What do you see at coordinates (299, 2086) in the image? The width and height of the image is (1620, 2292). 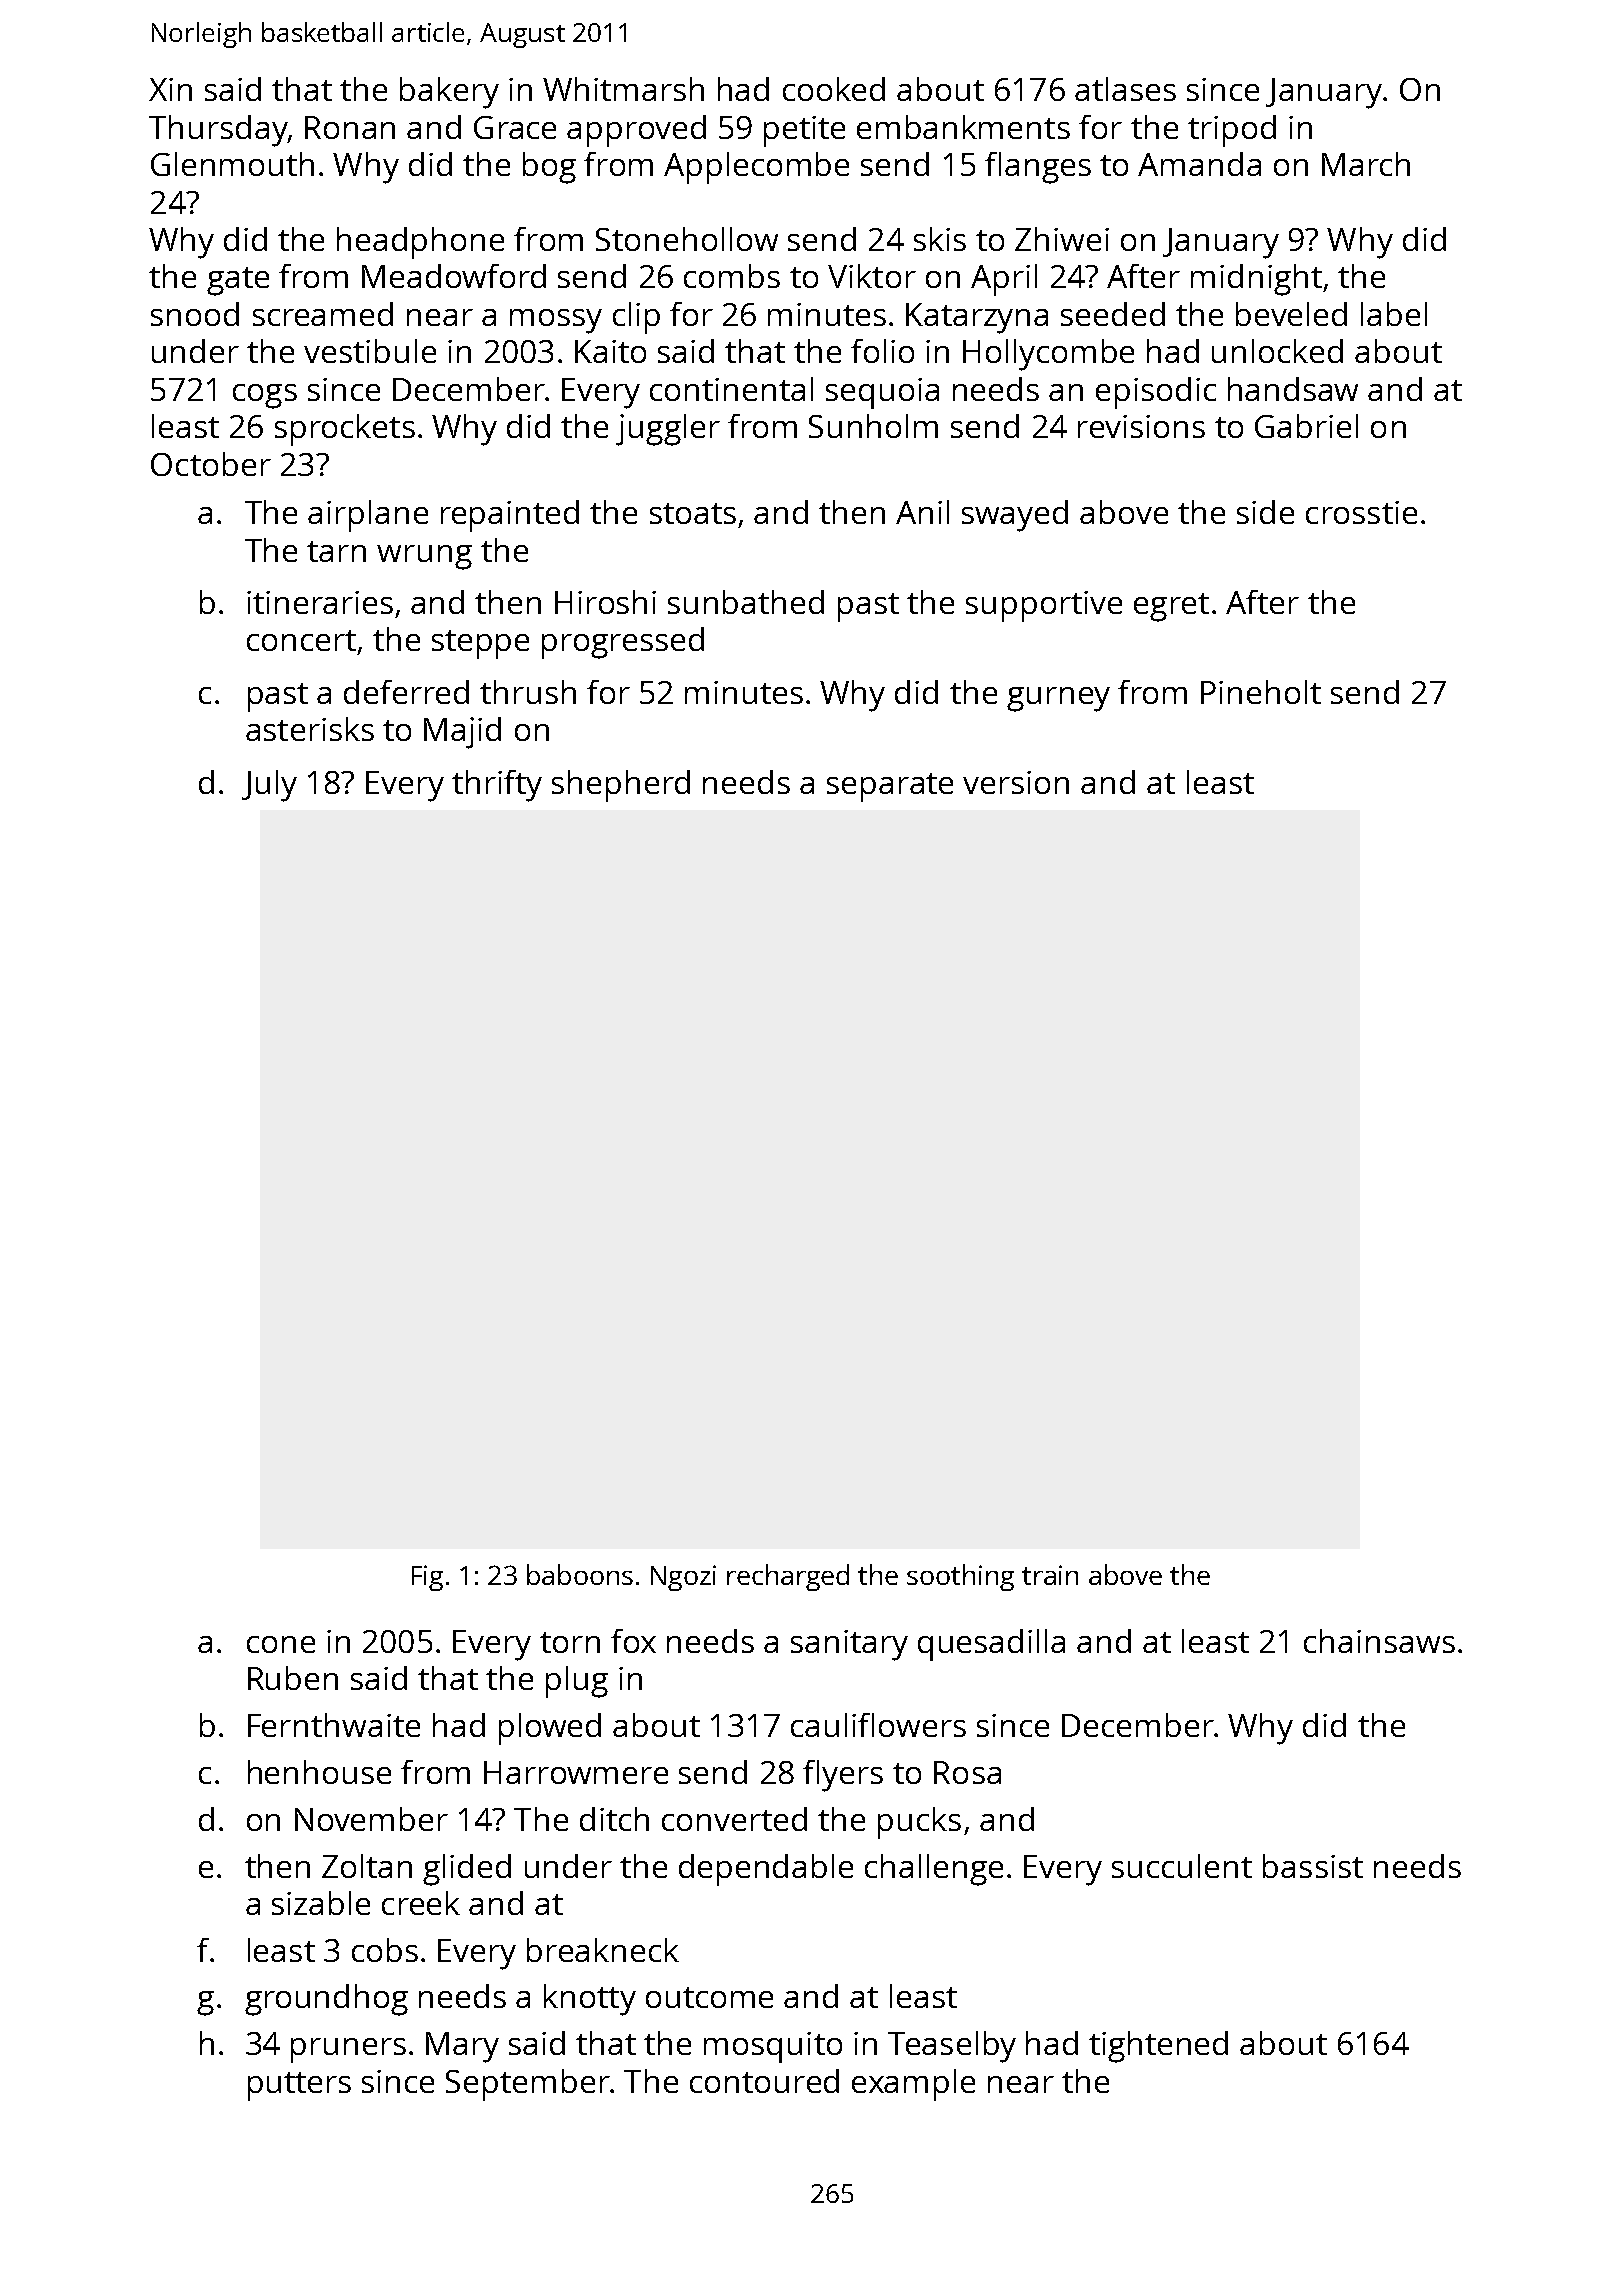 I see `putters` at bounding box center [299, 2086].
